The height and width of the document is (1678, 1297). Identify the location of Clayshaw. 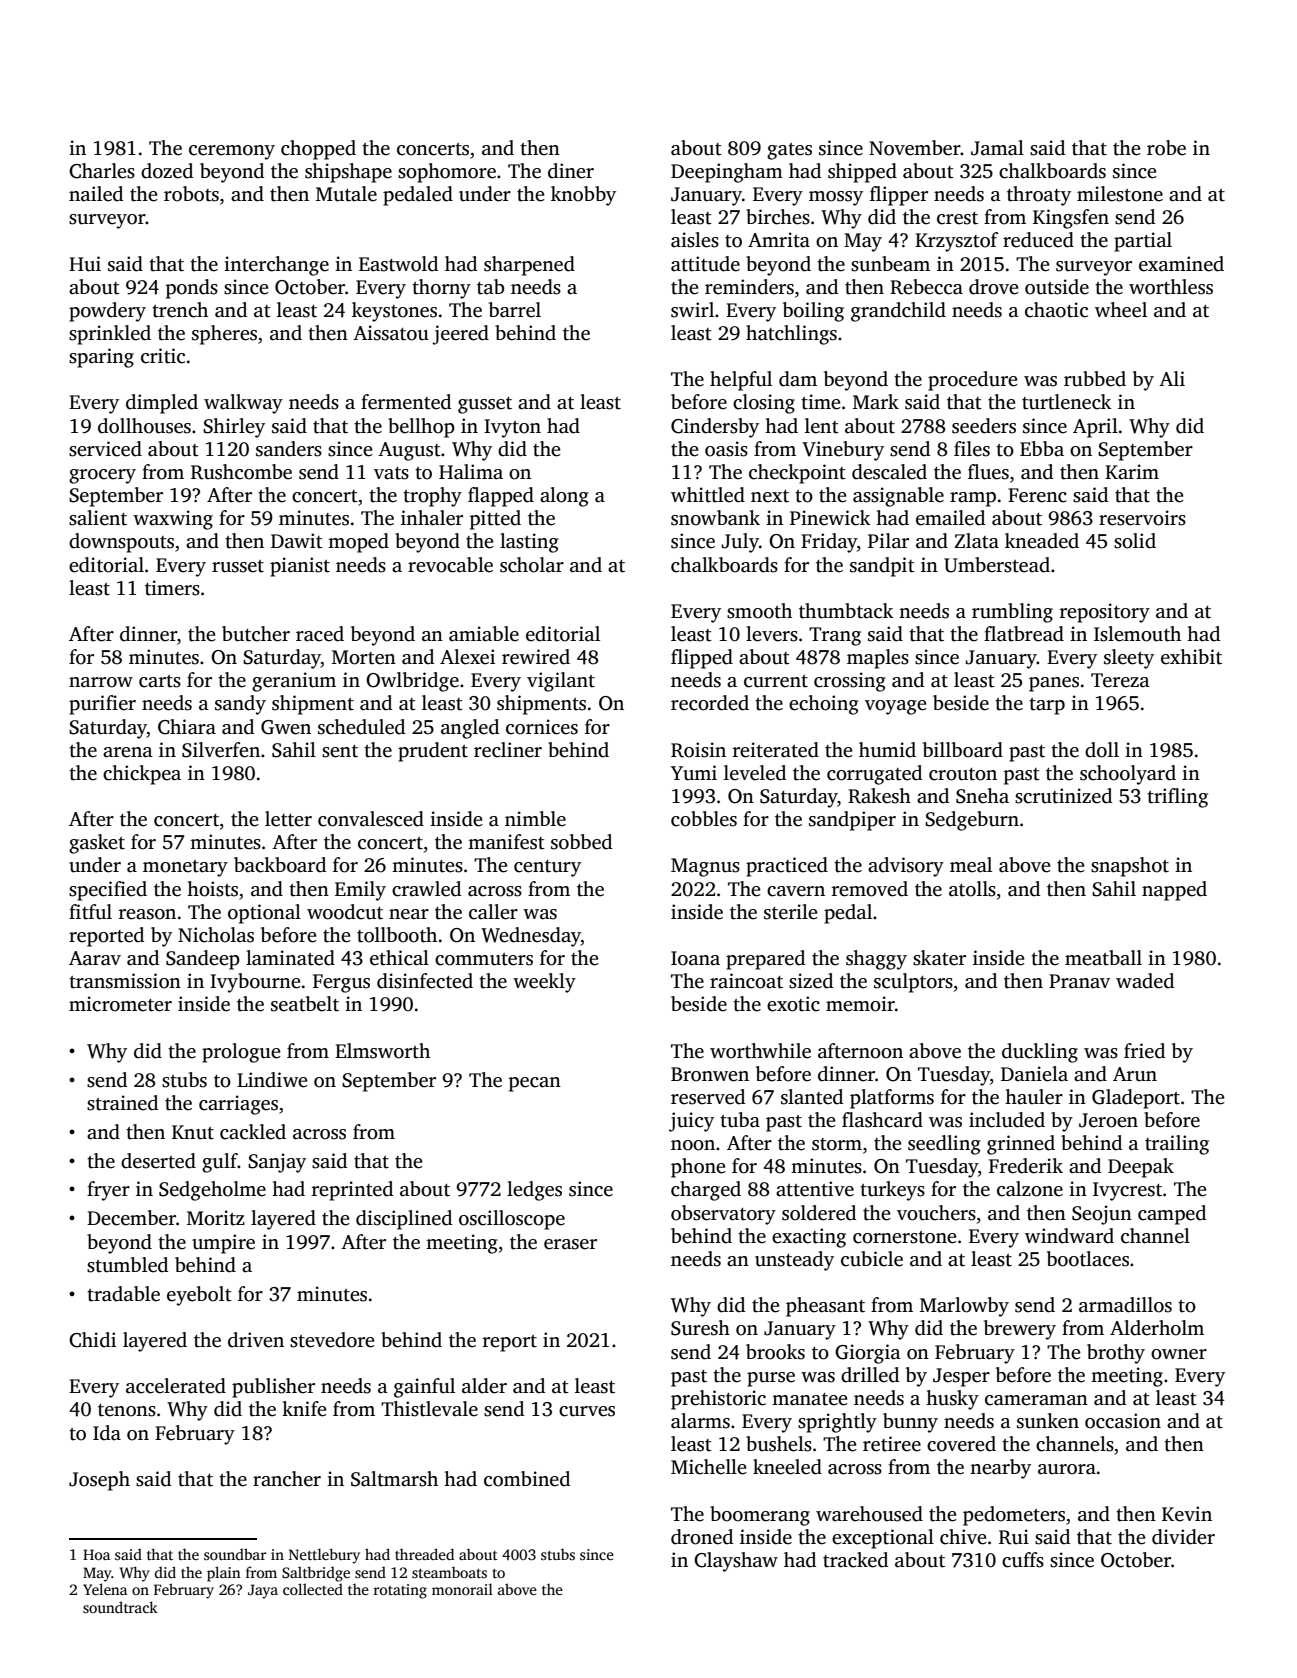
(736, 1562).
